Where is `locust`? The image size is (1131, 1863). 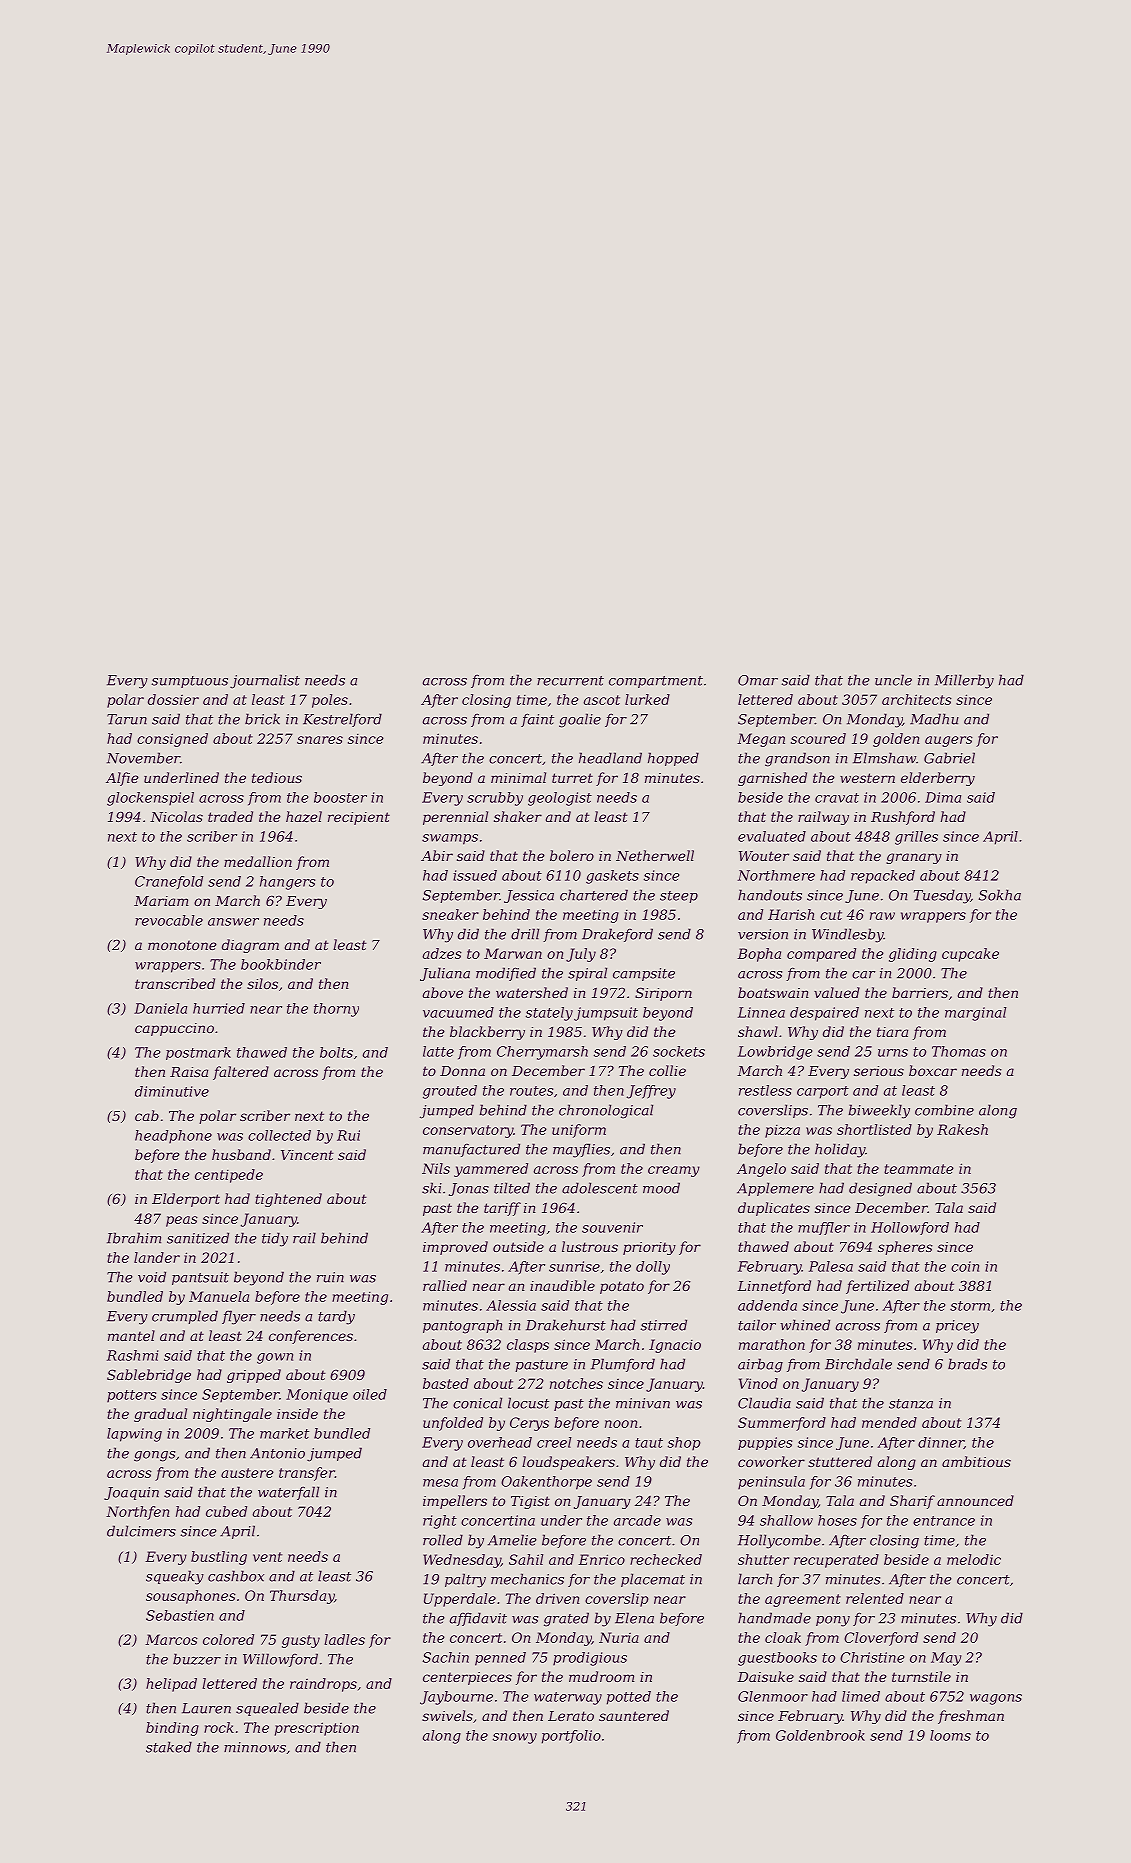
locust is located at coordinates (528, 1403).
